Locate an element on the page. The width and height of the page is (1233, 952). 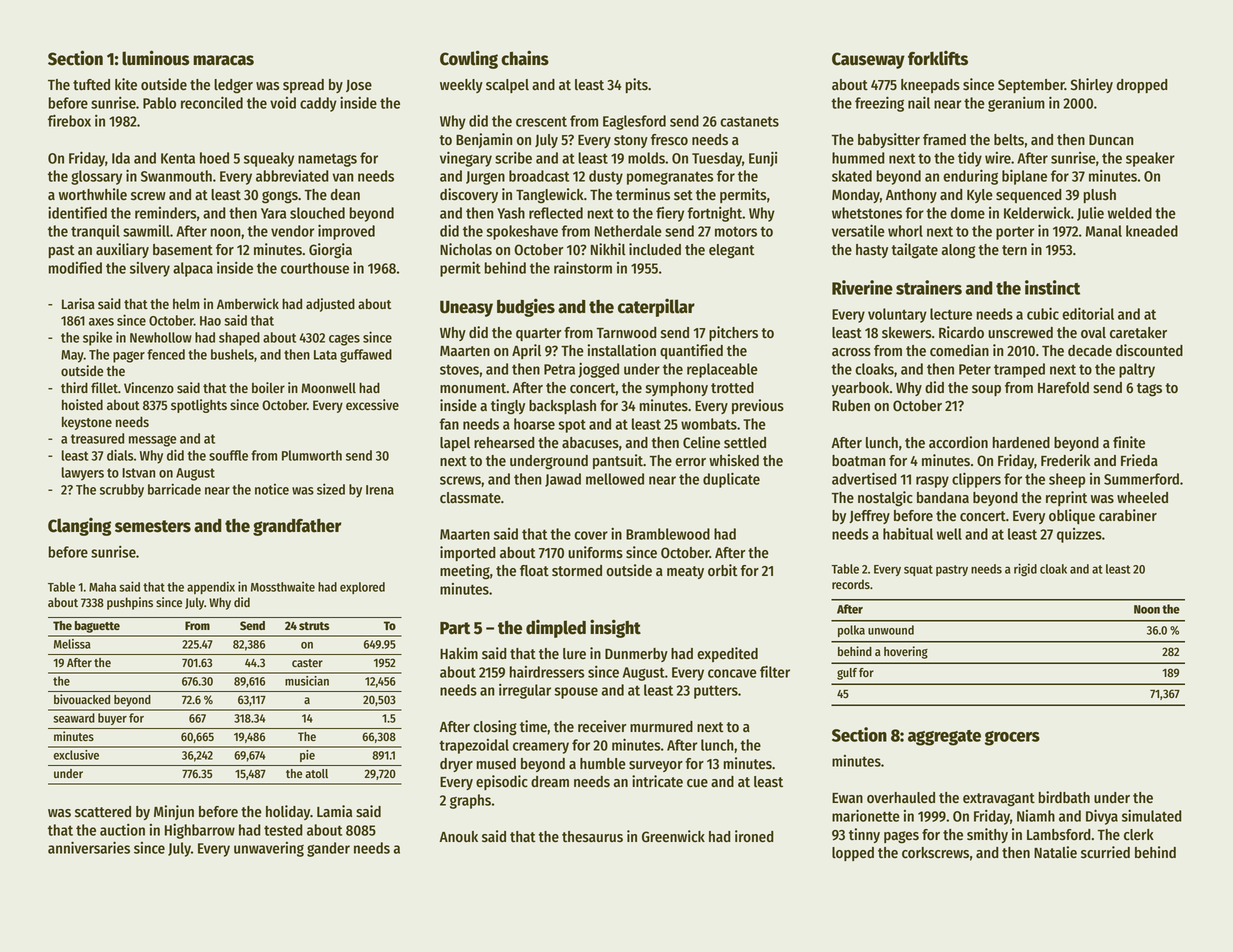
cages is located at coordinates (344, 340).
